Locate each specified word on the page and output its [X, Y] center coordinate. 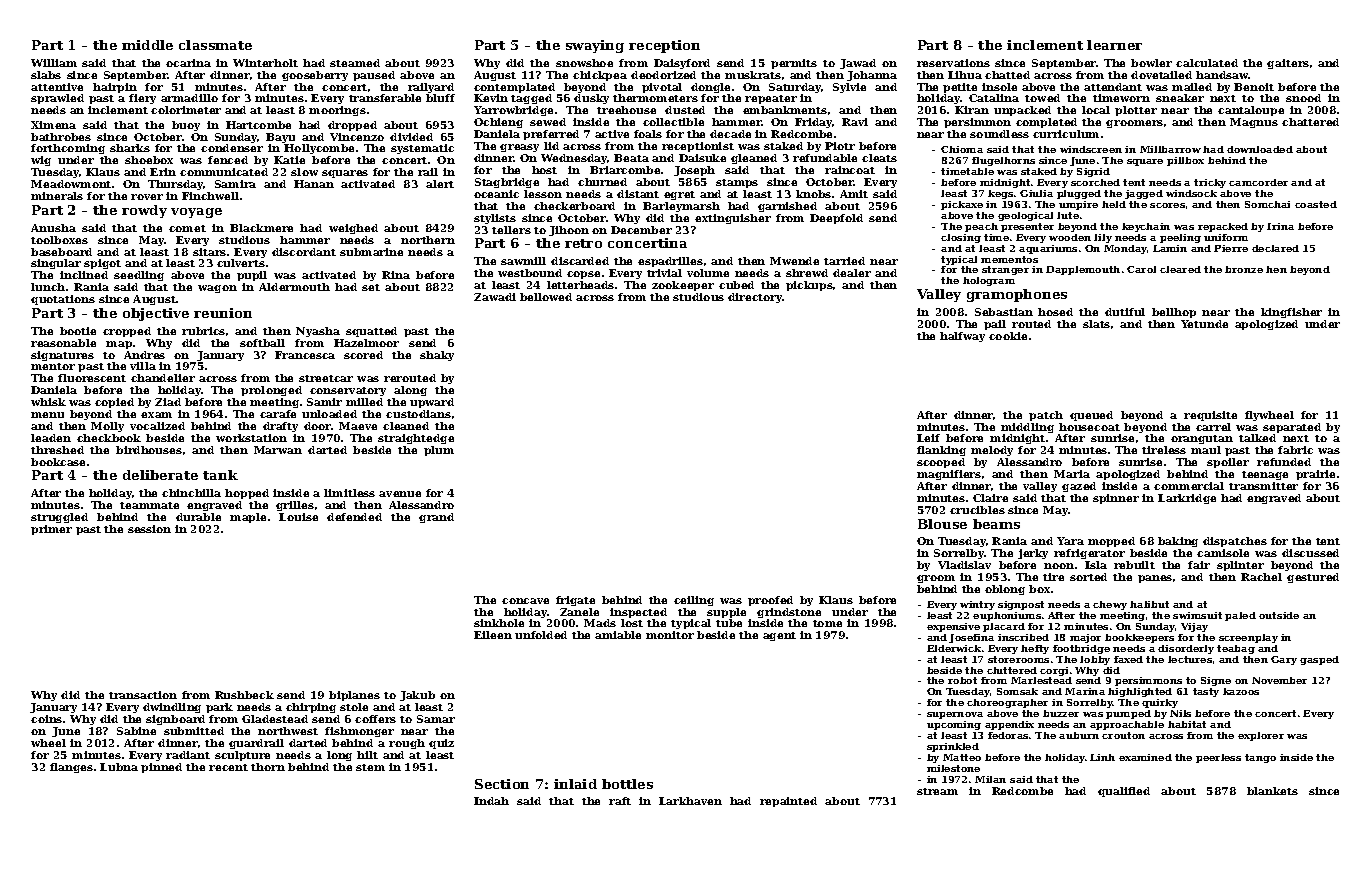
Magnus [1254, 123]
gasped [1319, 660]
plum [439, 451]
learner [1114, 45]
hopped [247, 494]
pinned [161, 768]
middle [147, 45]
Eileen [493, 635]
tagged [531, 99]
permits [794, 64]
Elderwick [954, 648]
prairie [1315, 475]
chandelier [163, 378]
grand [436, 518]
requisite [1210, 416]
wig [41, 161]
